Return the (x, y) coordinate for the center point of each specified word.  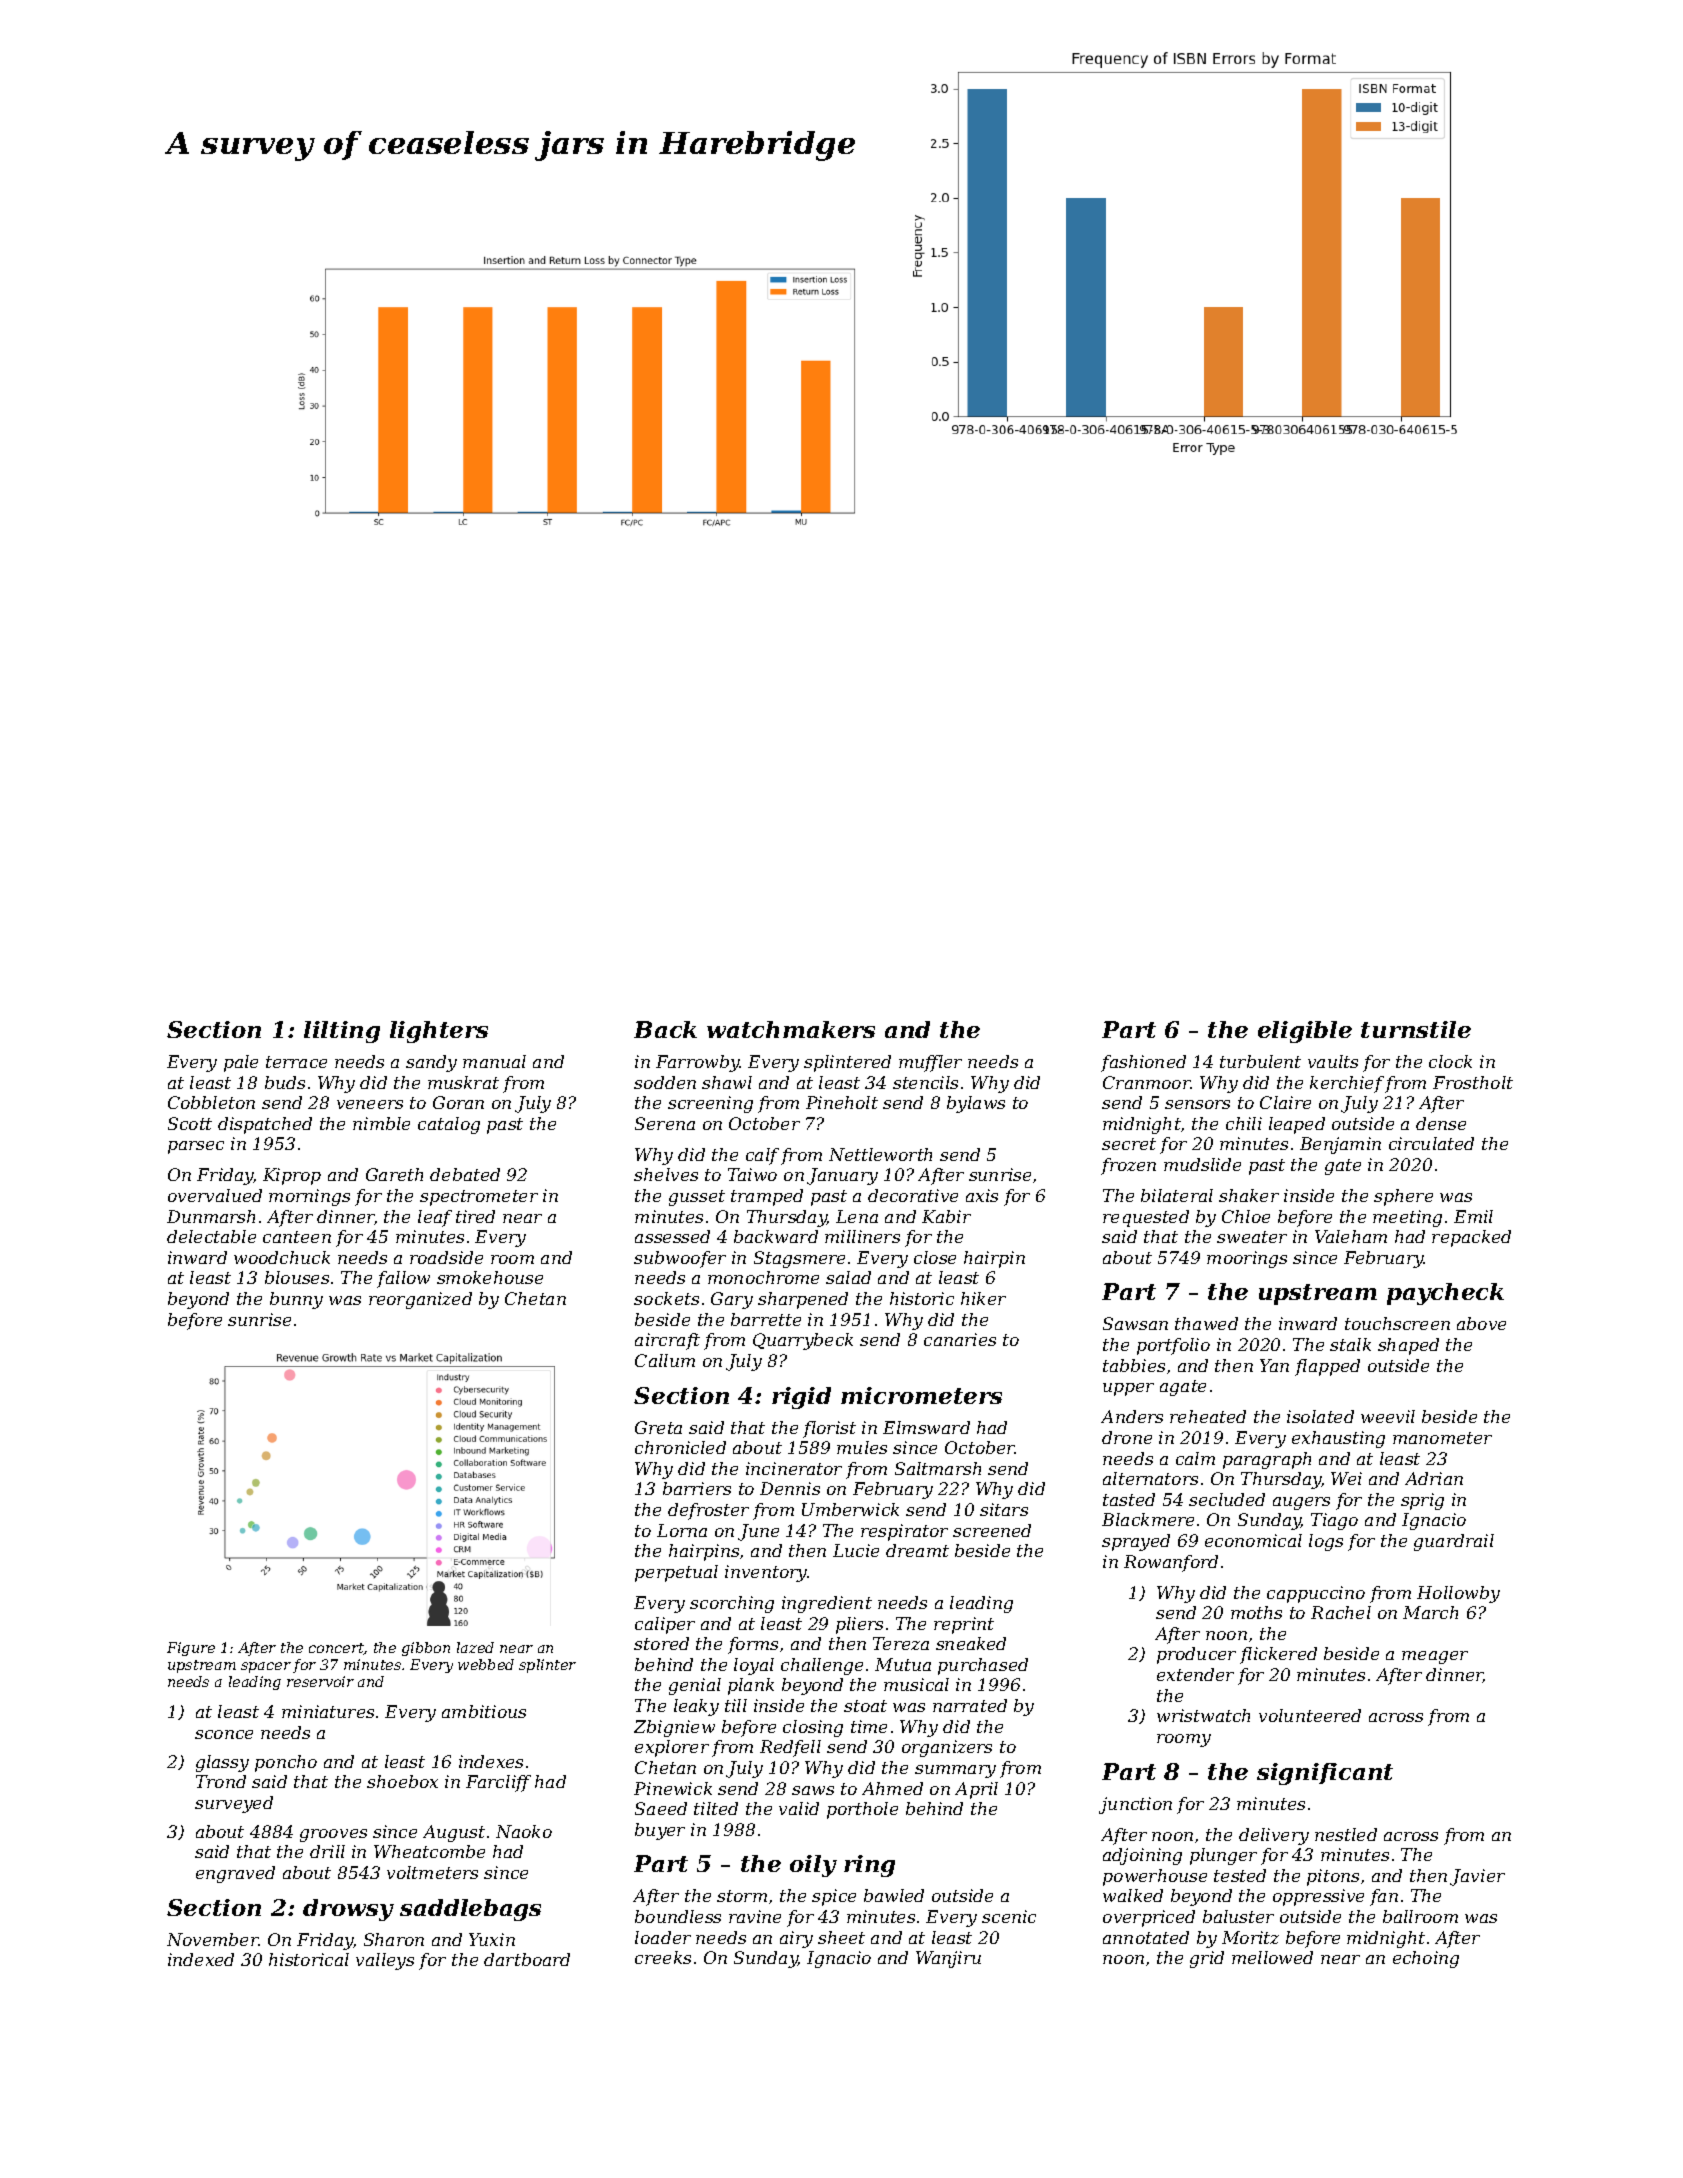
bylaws (976, 1104)
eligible (1305, 1032)
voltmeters (432, 1872)
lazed (475, 1647)
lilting (342, 1032)
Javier (1477, 1877)
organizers (947, 1748)
